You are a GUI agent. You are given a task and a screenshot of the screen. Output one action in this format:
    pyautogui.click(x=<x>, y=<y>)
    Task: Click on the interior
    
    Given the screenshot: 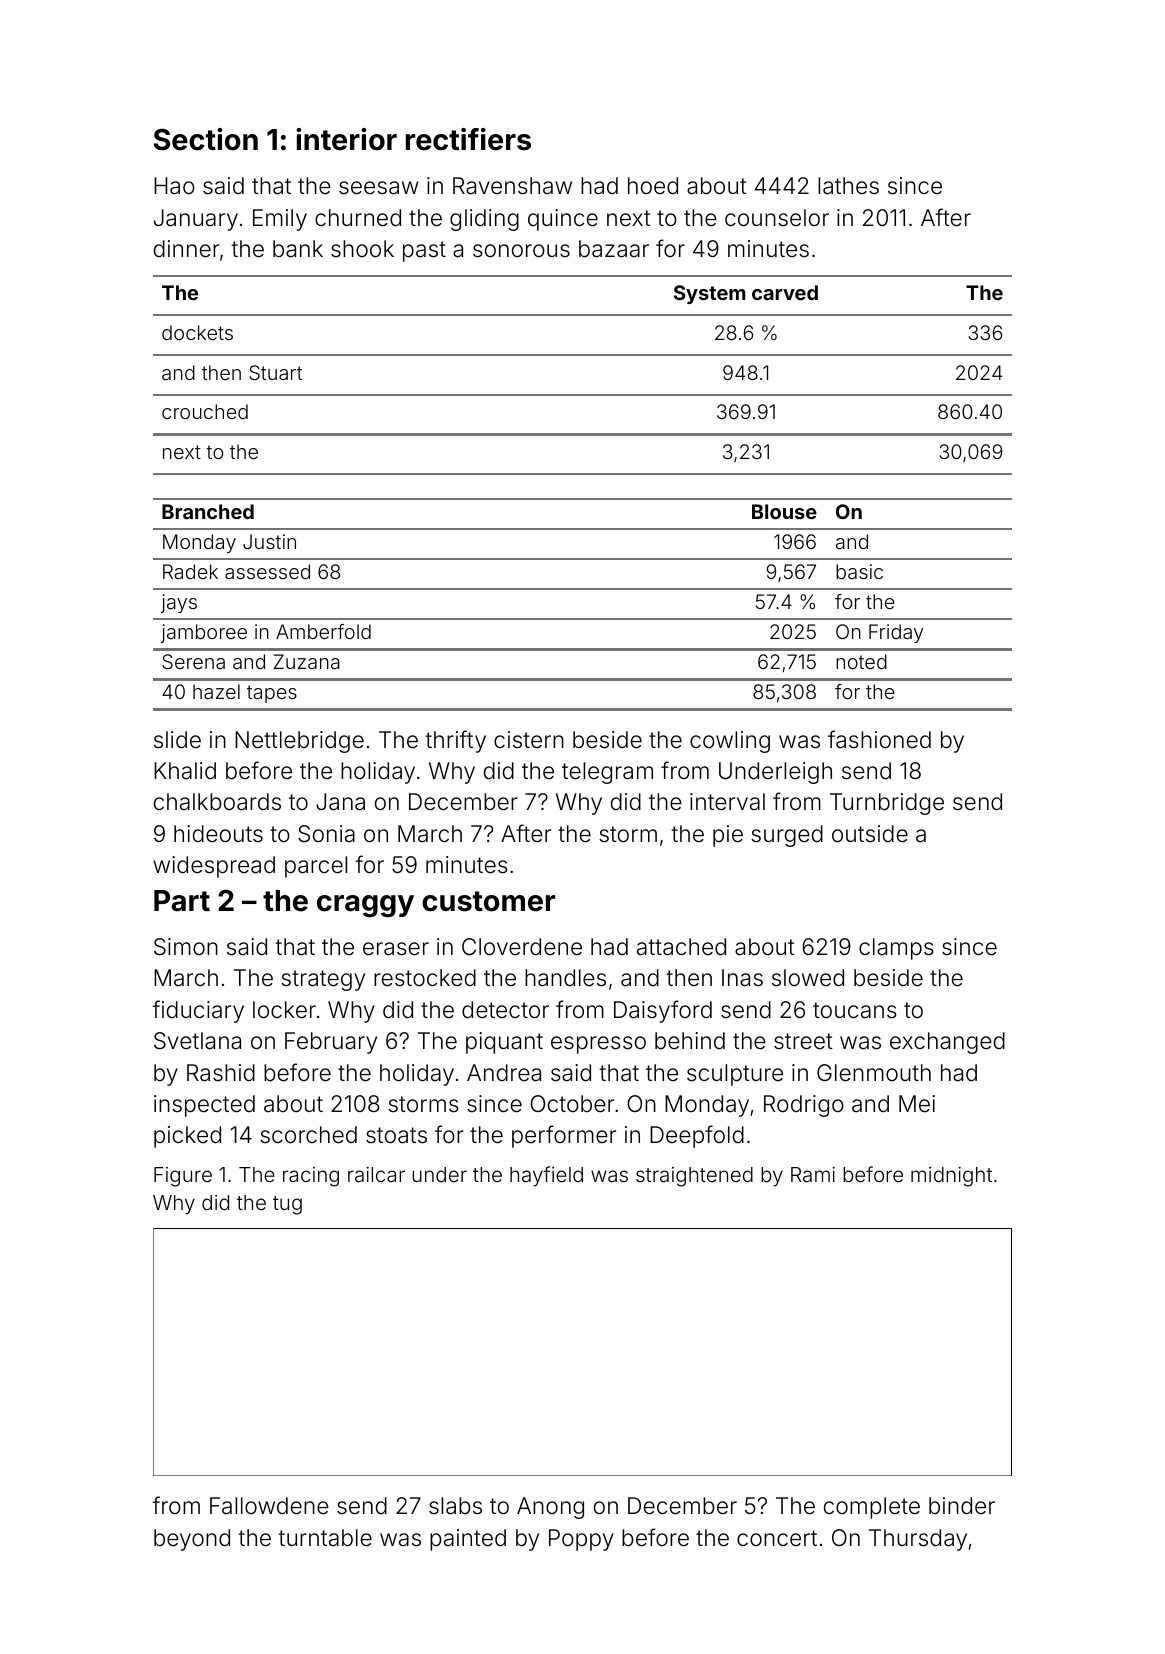 What is the action you would take?
    pyautogui.click(x=346, y=139)
